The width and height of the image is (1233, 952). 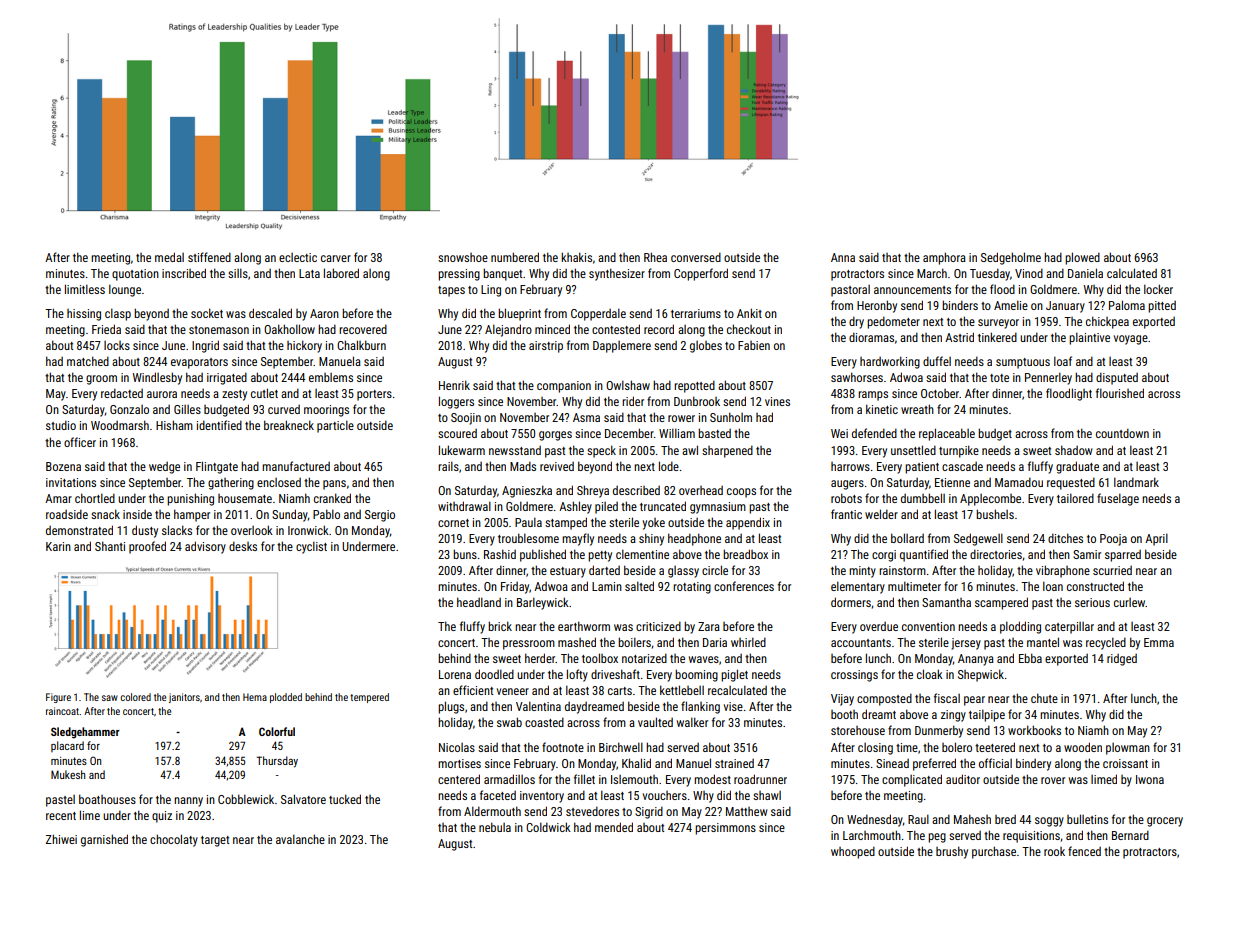 What do you see at coordinates (962, 466) in the image?
I see `cascade` at bounding box center [962, 466].
